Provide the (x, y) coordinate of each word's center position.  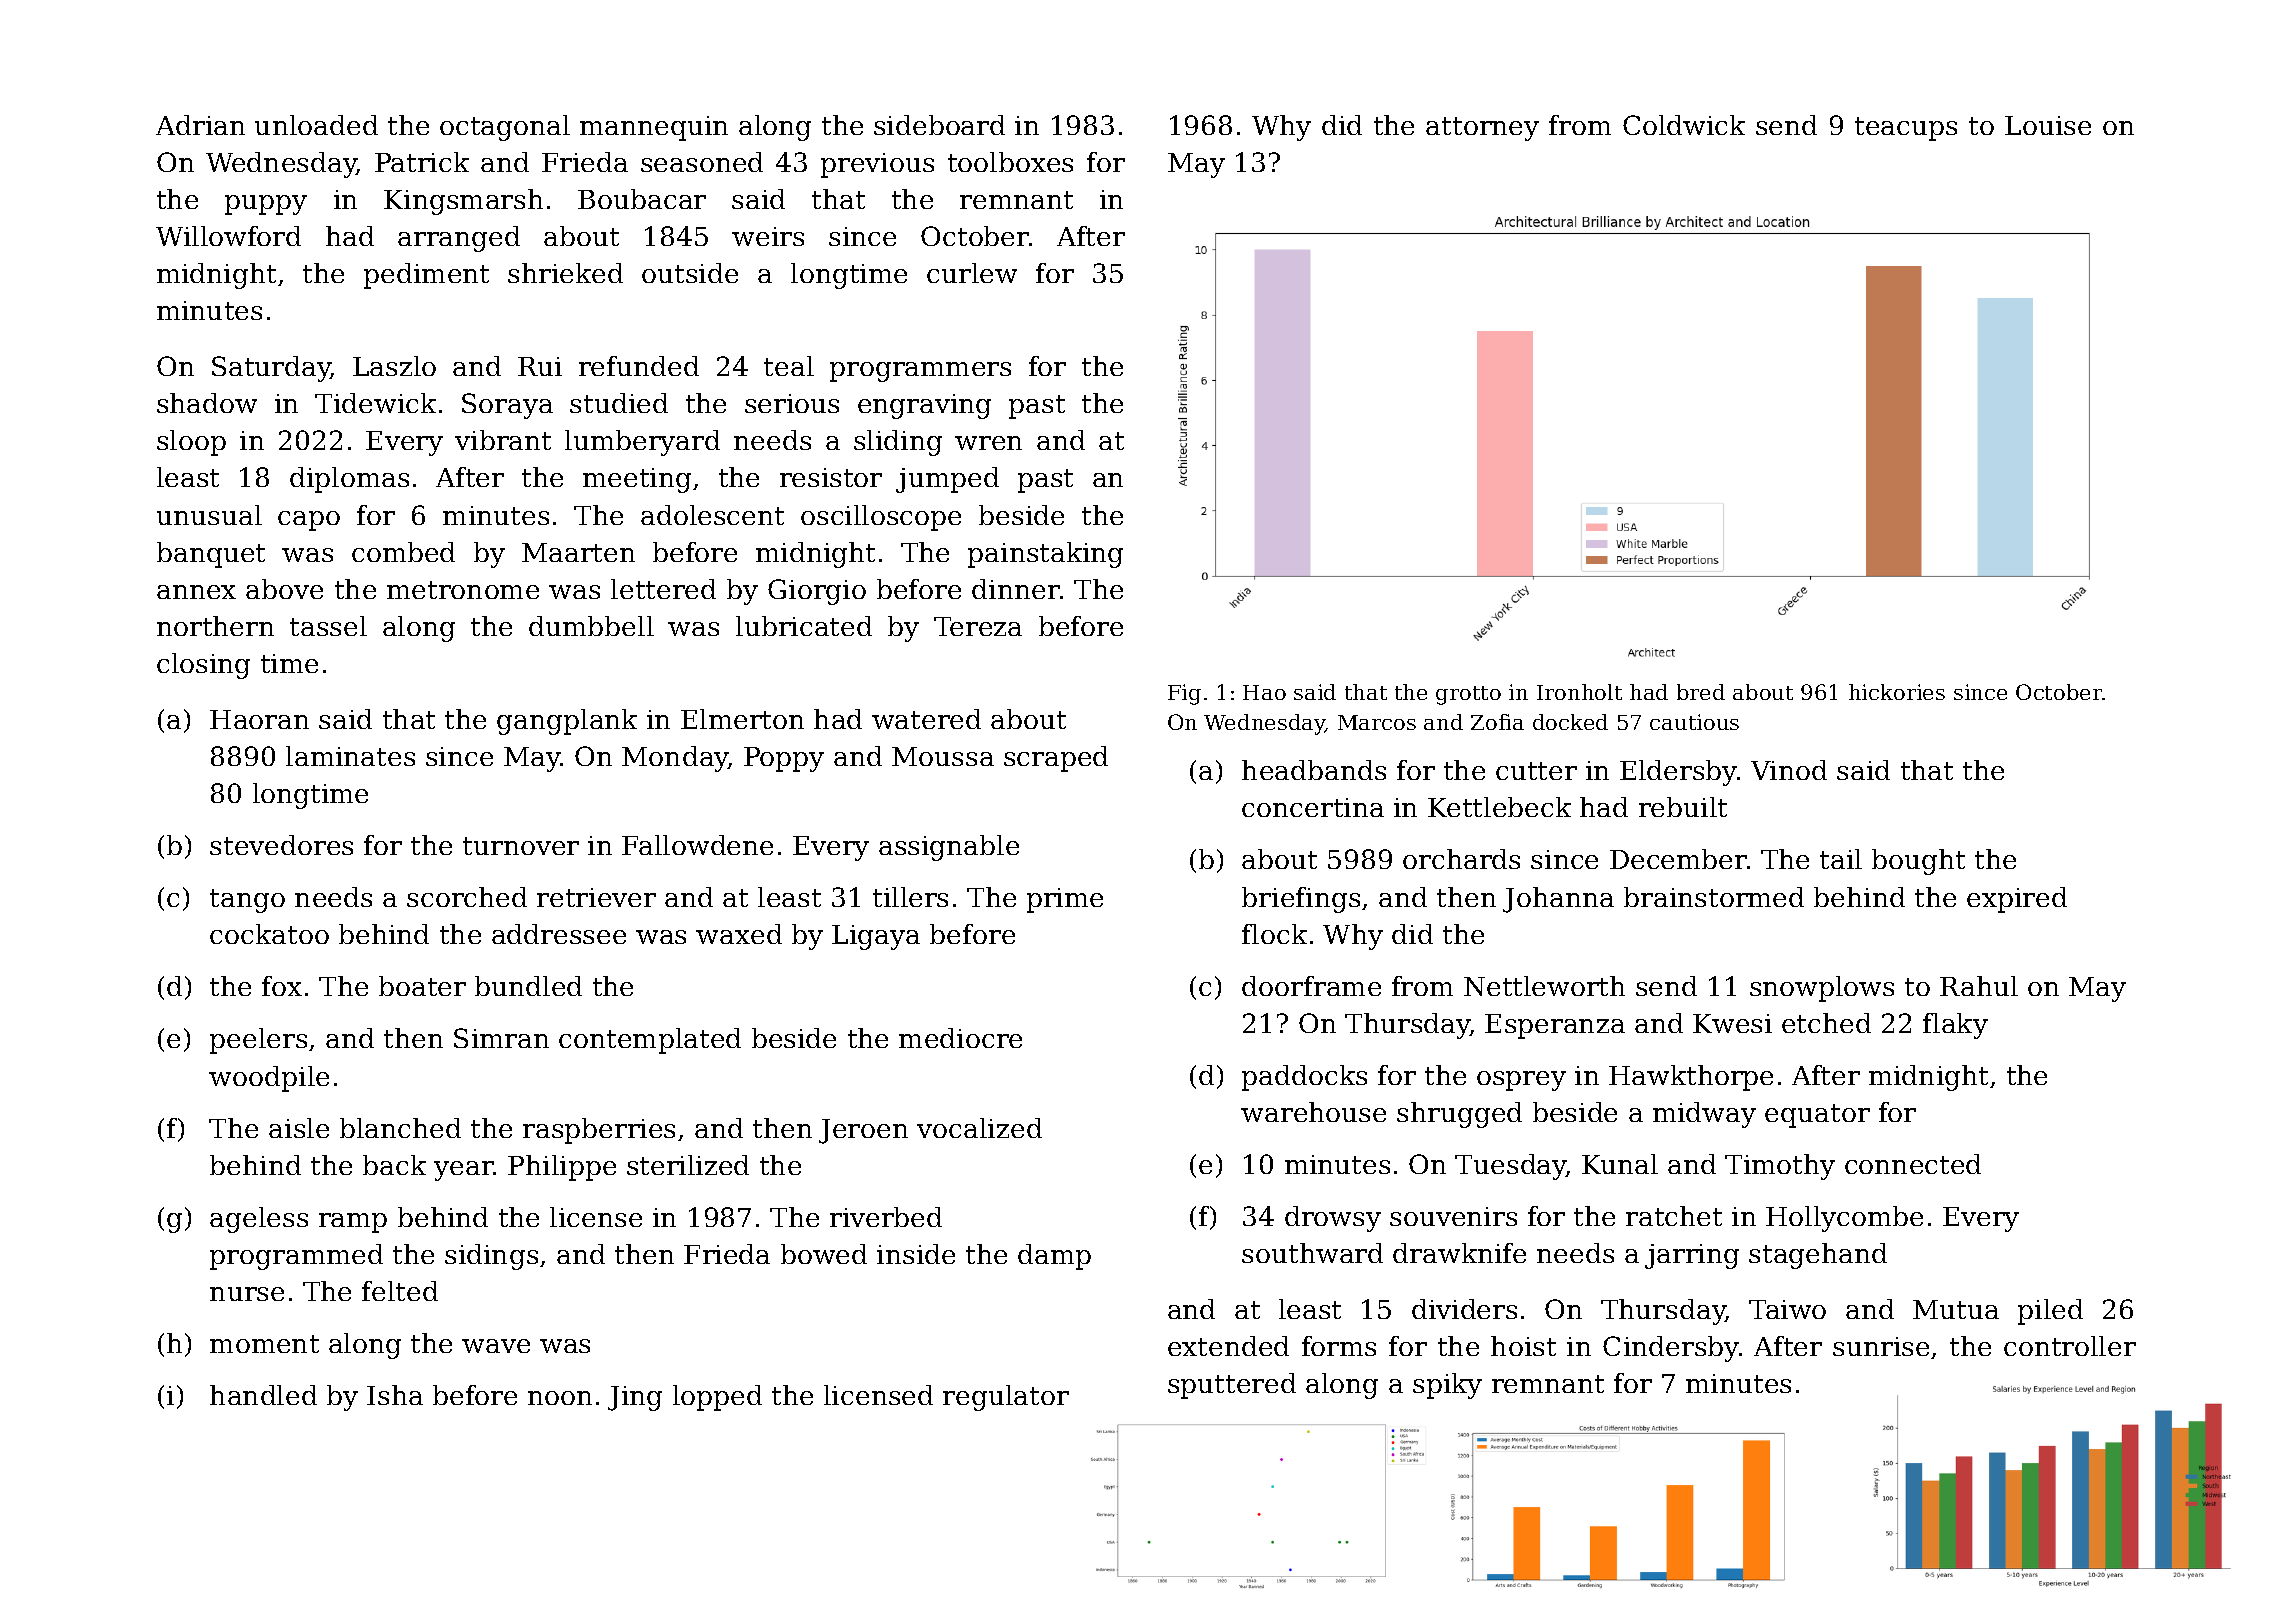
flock (1274, 934)
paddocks (1304, 1078)
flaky (1955, 1026)
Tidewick (375, 403)
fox (282, 986)
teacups (1906, 129)
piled (2050, 1312)
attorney (1482, 129)
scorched (467, 897)
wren (988, 443)
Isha (395, 1395)
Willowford (228, 236)
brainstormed (1714, 897)
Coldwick (1684, 125)
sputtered (1232, 1386)
